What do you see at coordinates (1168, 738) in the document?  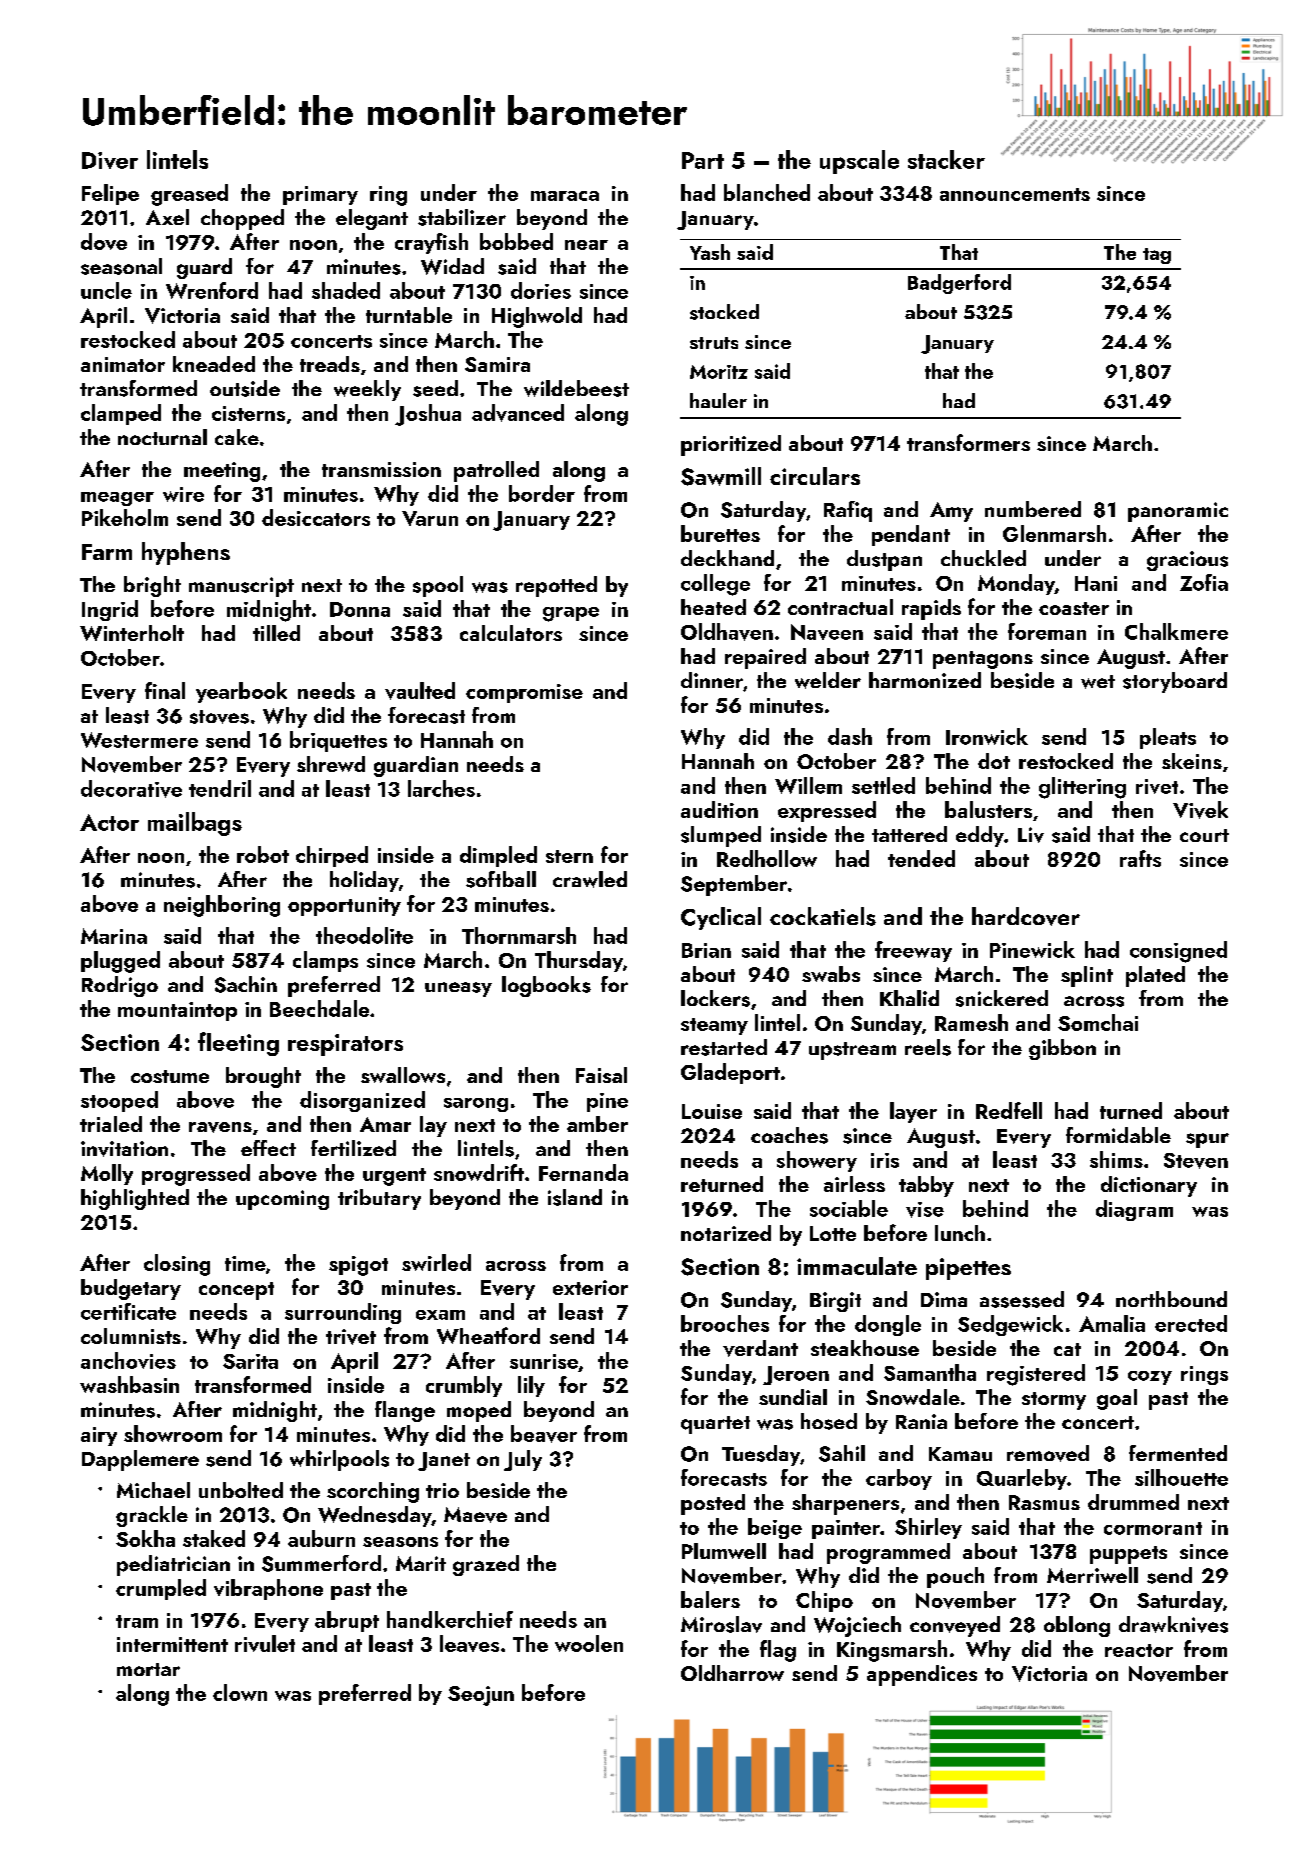 I see `pleats` at bounding box center [1168, 738].
